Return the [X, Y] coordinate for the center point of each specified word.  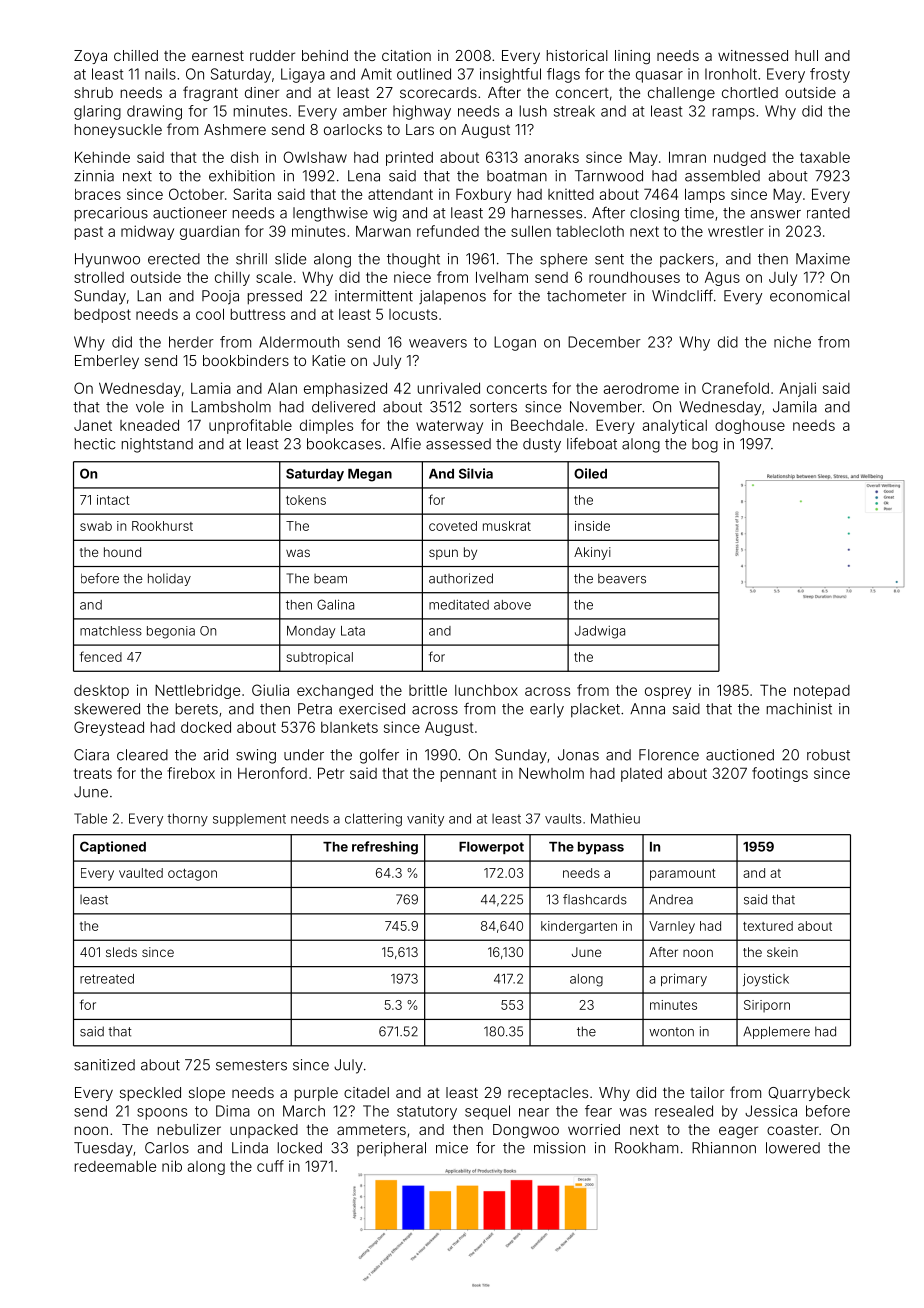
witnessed [753, 55]
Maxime [823, 259]
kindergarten [579, 927]
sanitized [104, 1065]
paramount [683, 875]
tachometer [587, 296]
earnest [218, 56]
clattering [373, 820]
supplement [249, 820]
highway [422, 112]
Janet [93, 425]
